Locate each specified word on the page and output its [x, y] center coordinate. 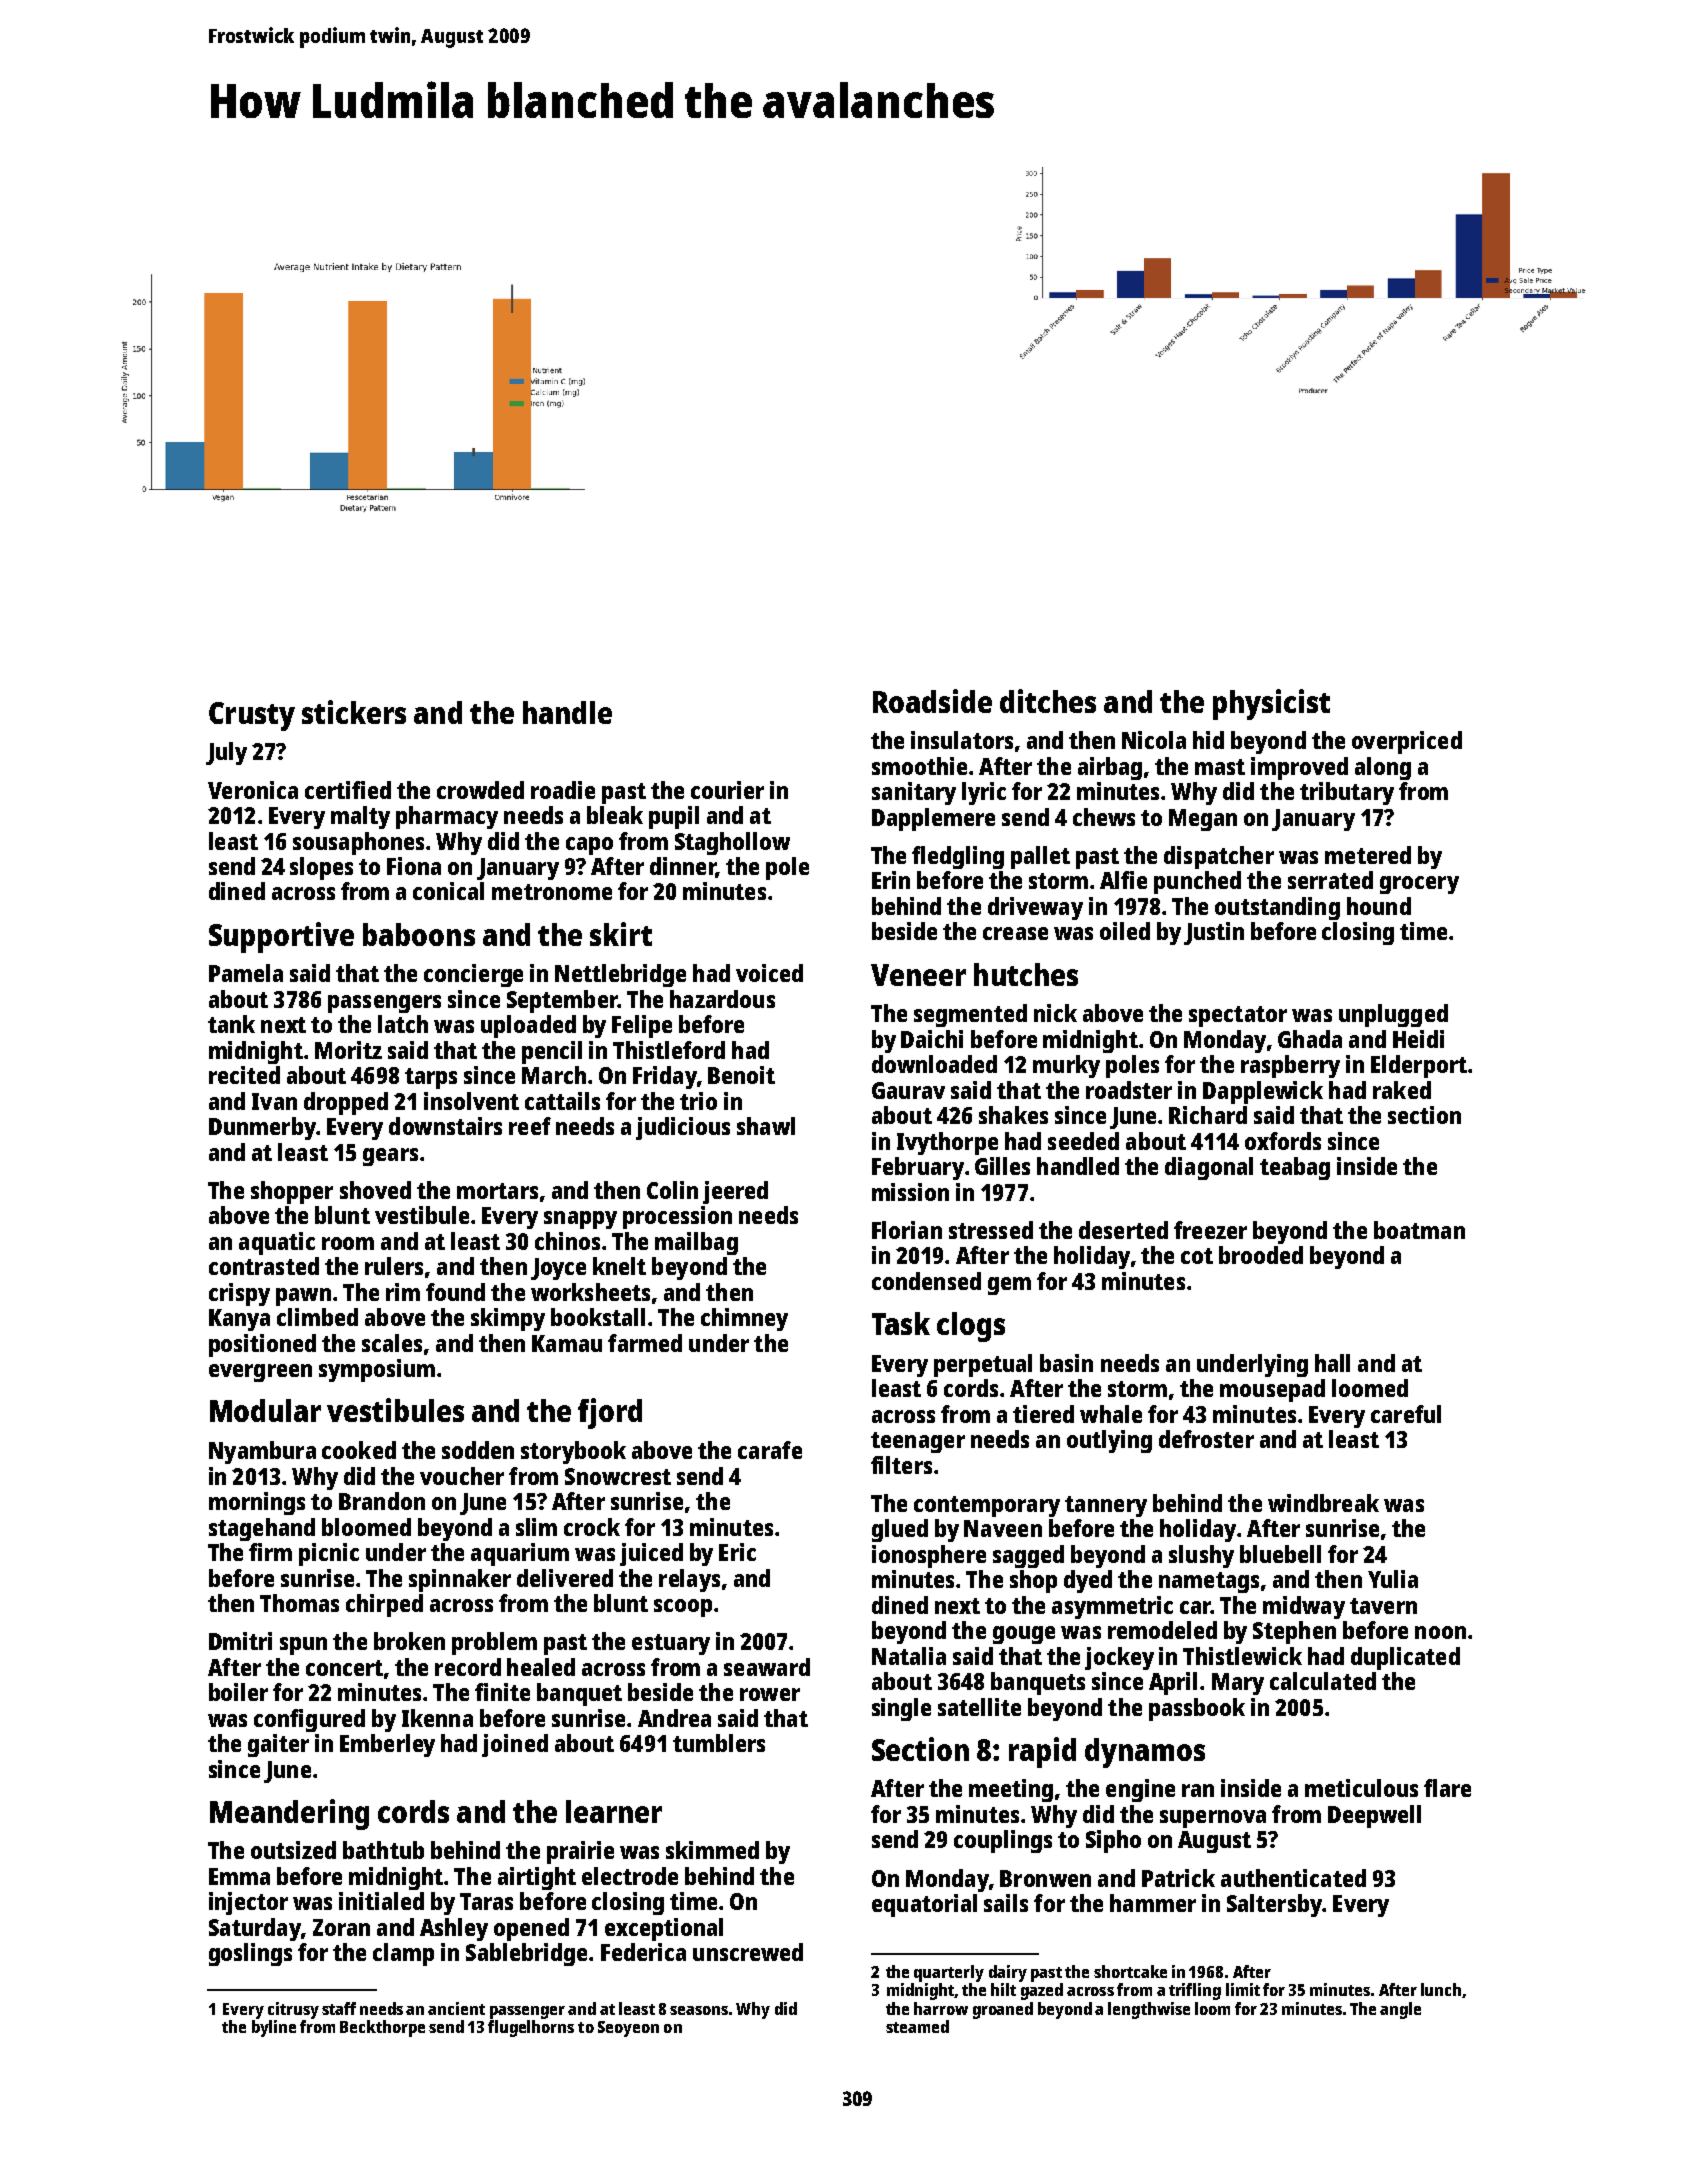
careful [1406, 1414]
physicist [1271, 704]
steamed [917, 2026]
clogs [971, 1327]
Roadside [932, 701]
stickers [354, 712]
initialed [381, 1901]
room [348, 1243]
